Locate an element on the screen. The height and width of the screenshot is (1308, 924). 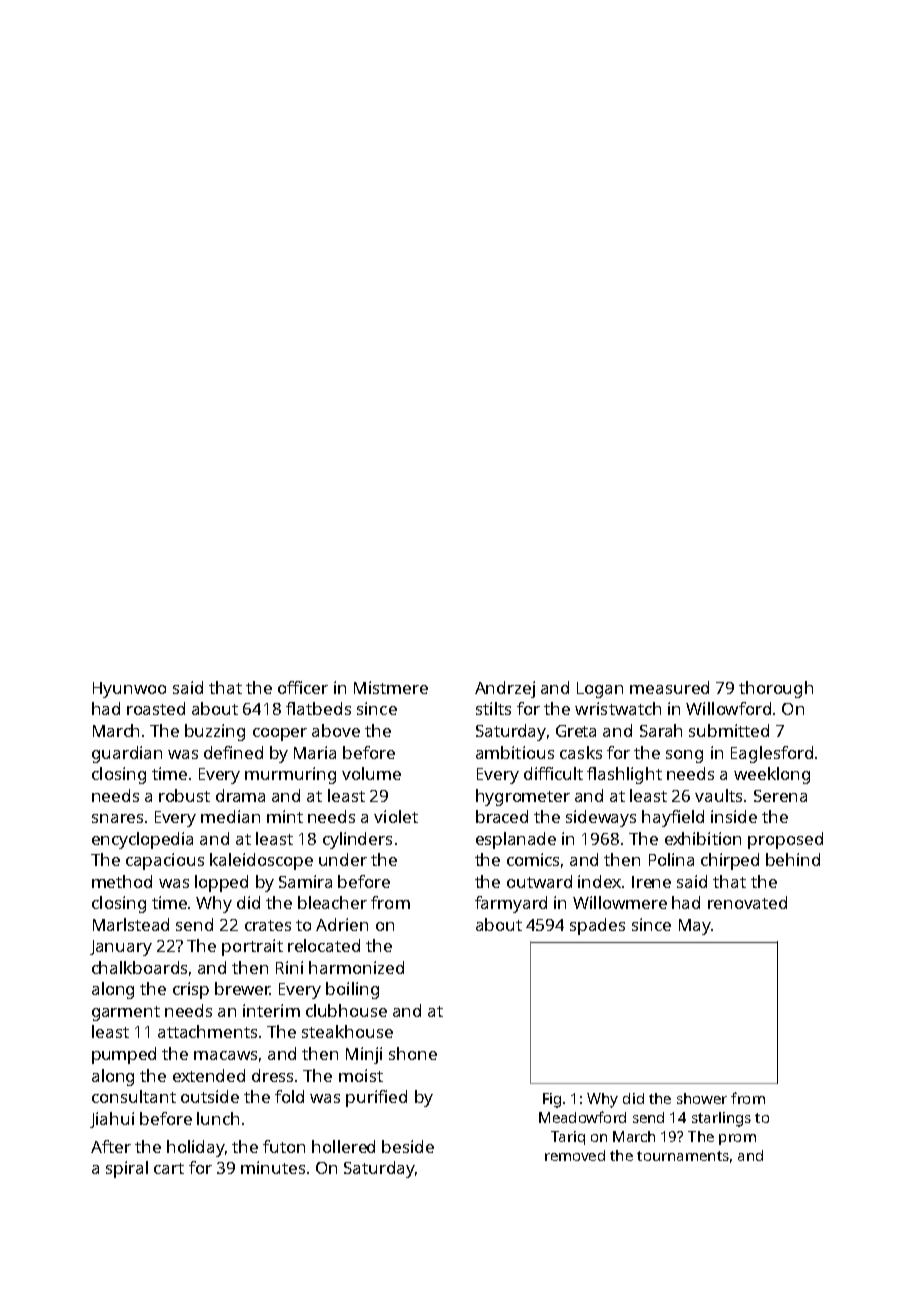
robust is located at coordinates (184, 795).
